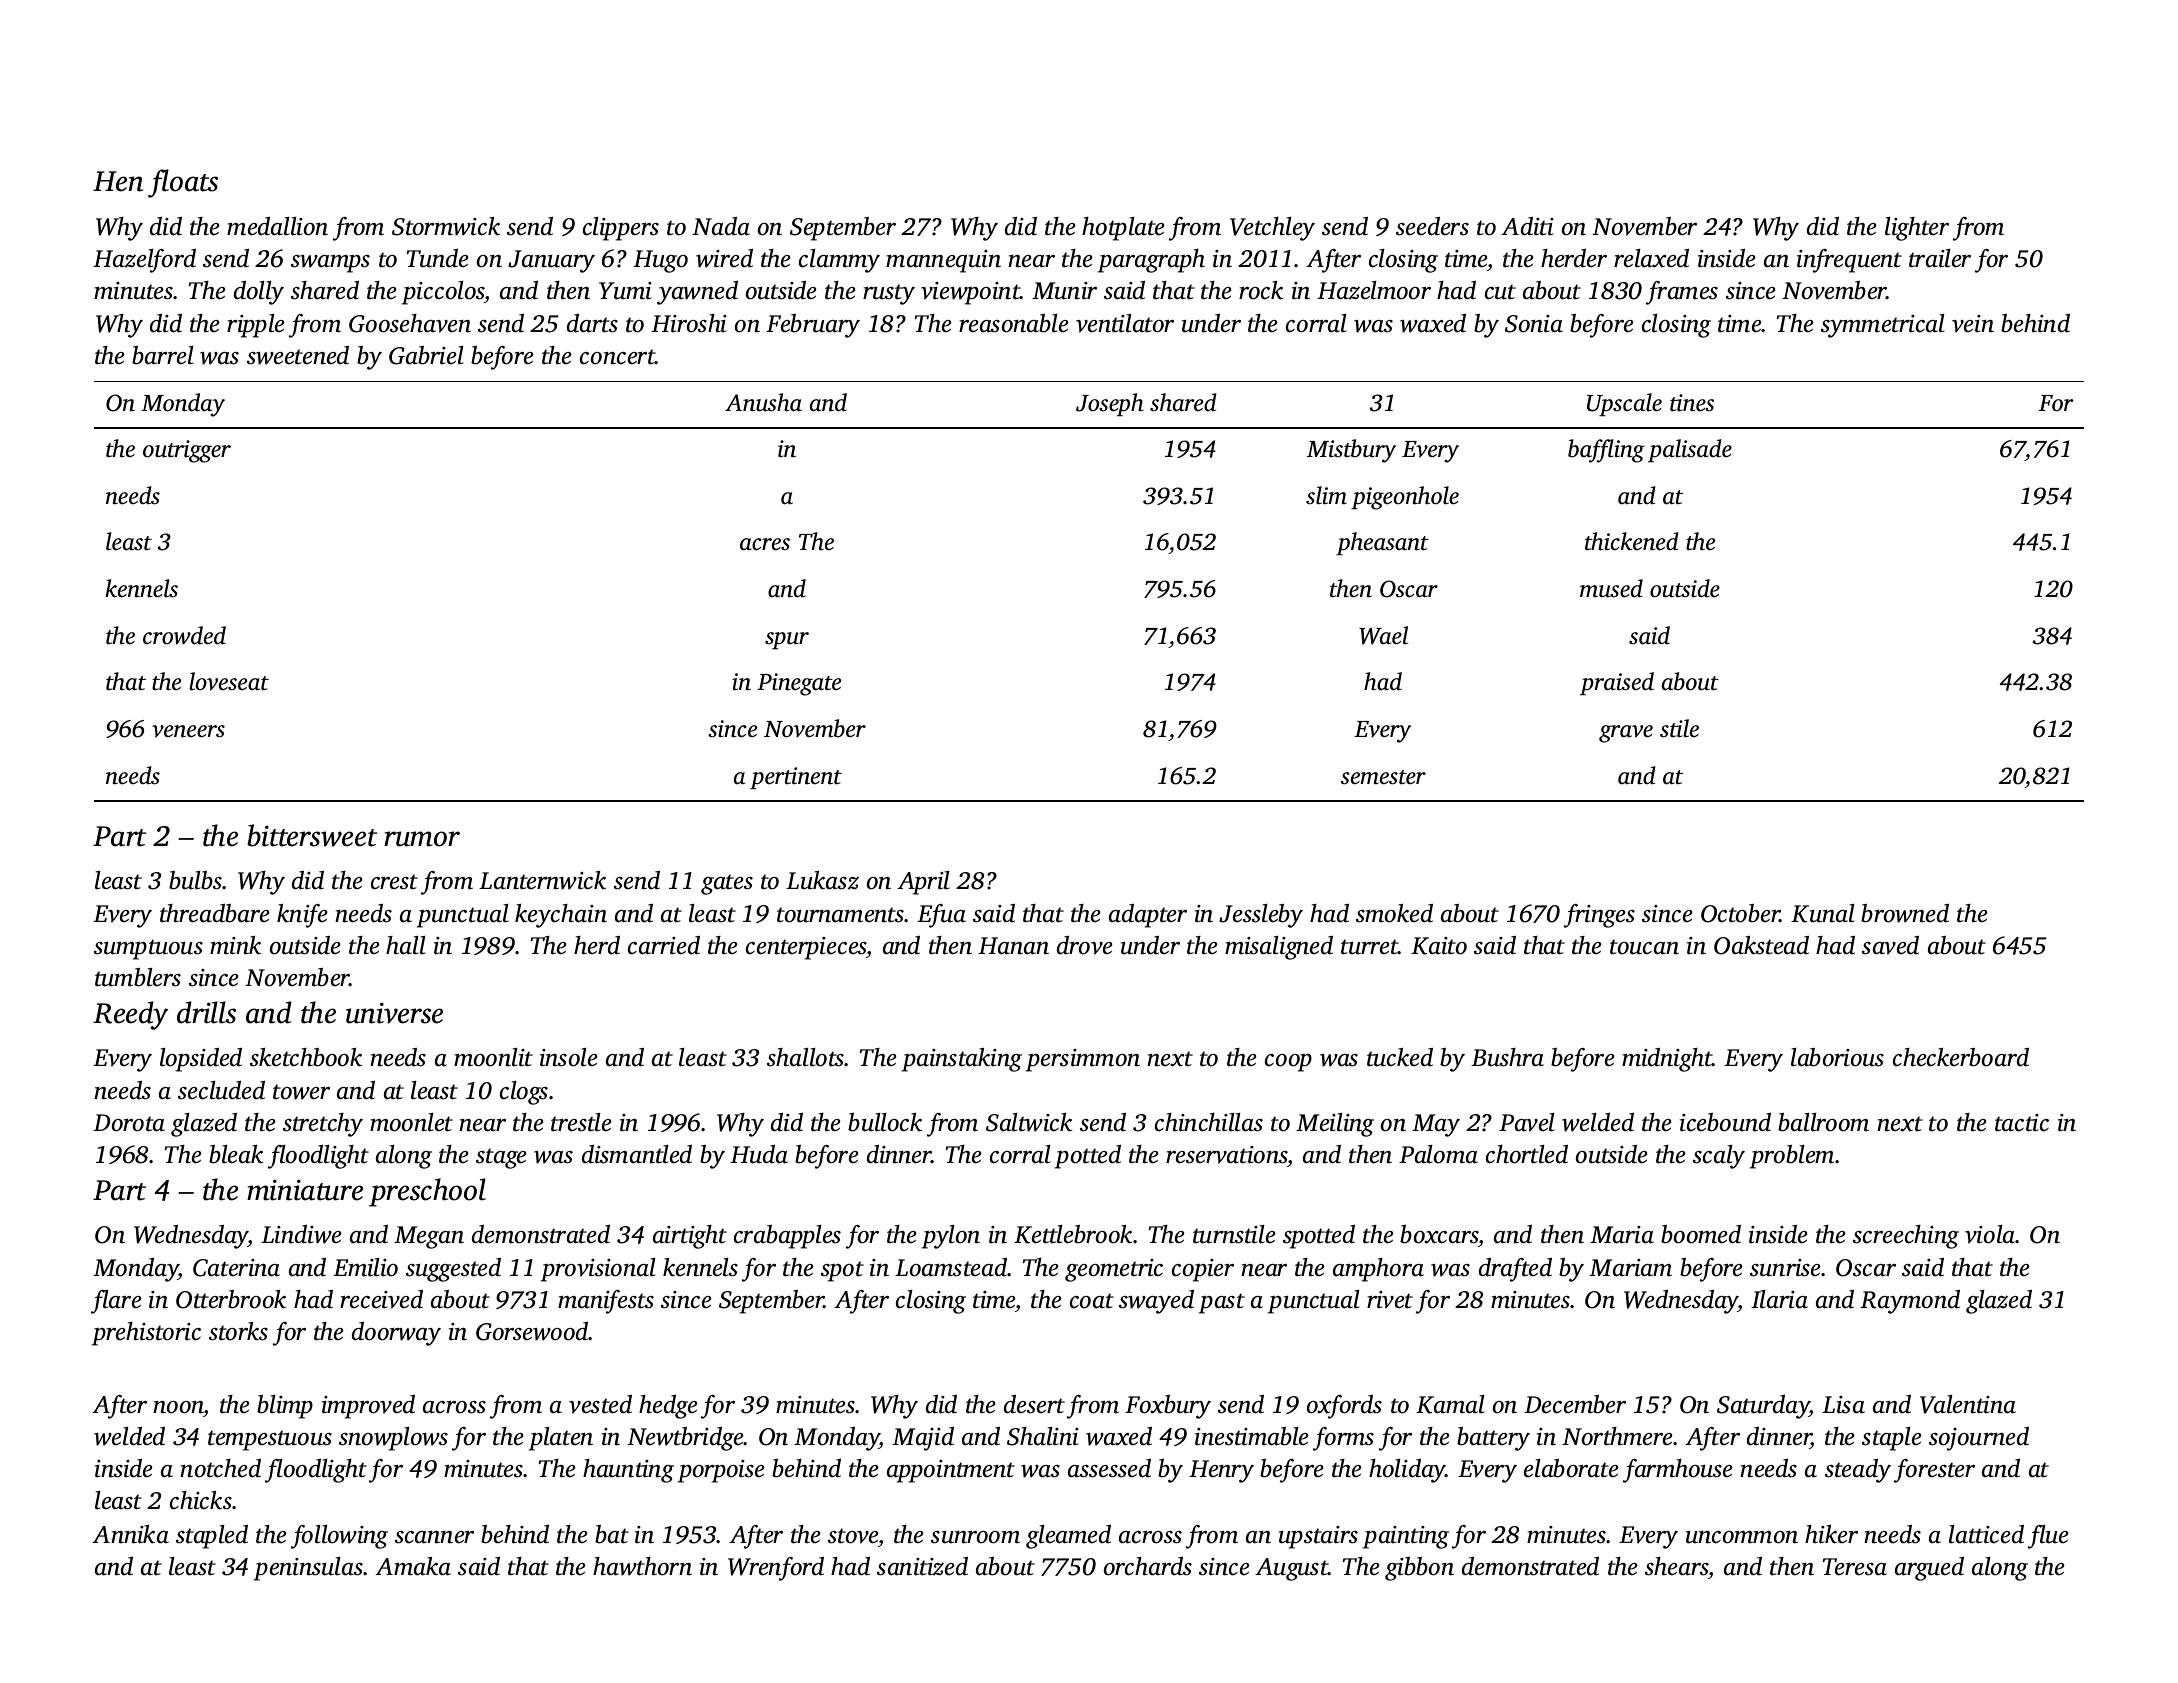 This page has width=2178, height=1683. I want to click on Joseph, so click(1110, 404).
